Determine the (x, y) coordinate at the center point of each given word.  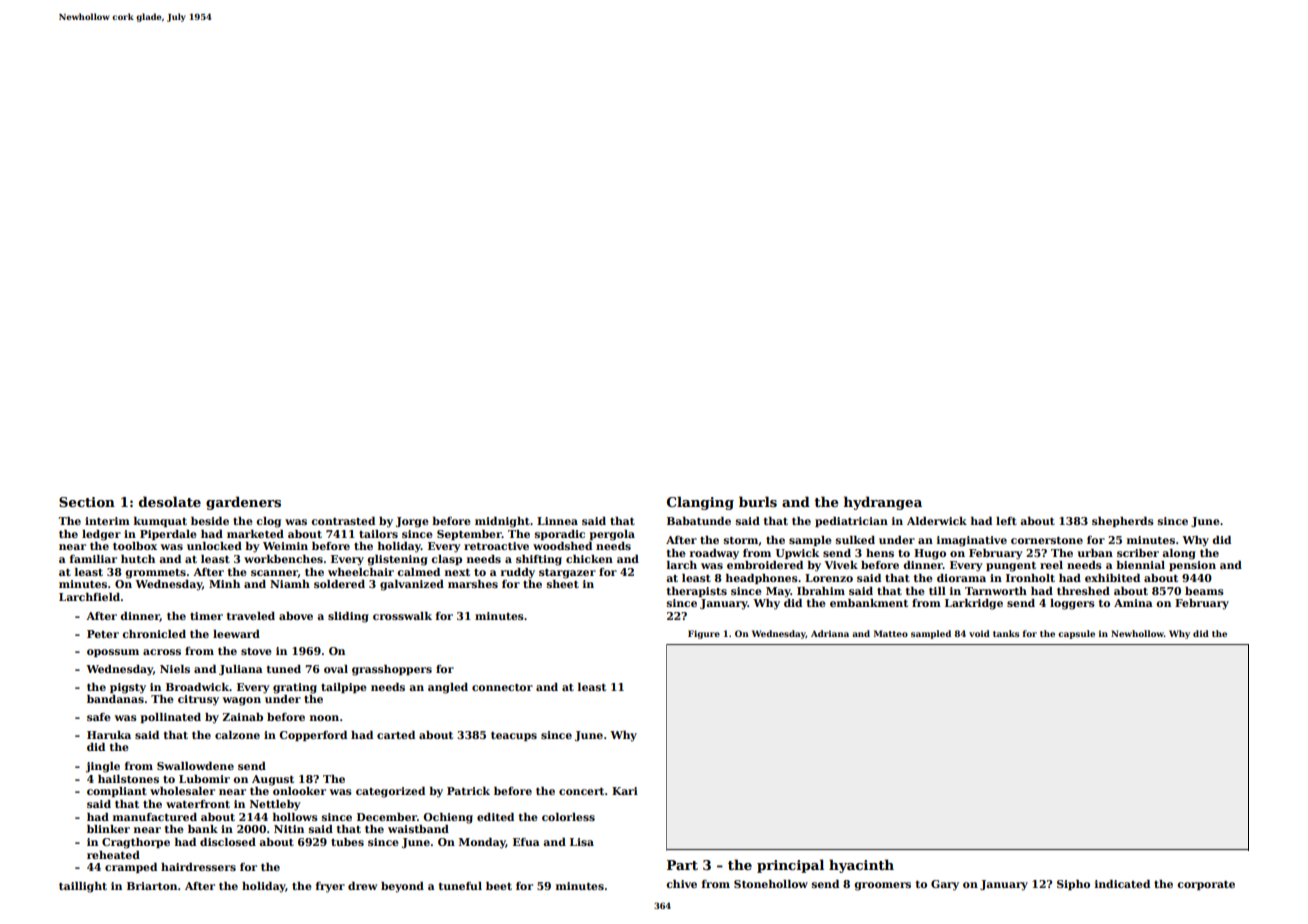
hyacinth (861, 866)
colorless (568, 817)
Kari (625, 791)
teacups (514, 736)
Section (87, 502)
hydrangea (883, 503)
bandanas (115, 699)
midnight (502, 522)
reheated (113, 855)
